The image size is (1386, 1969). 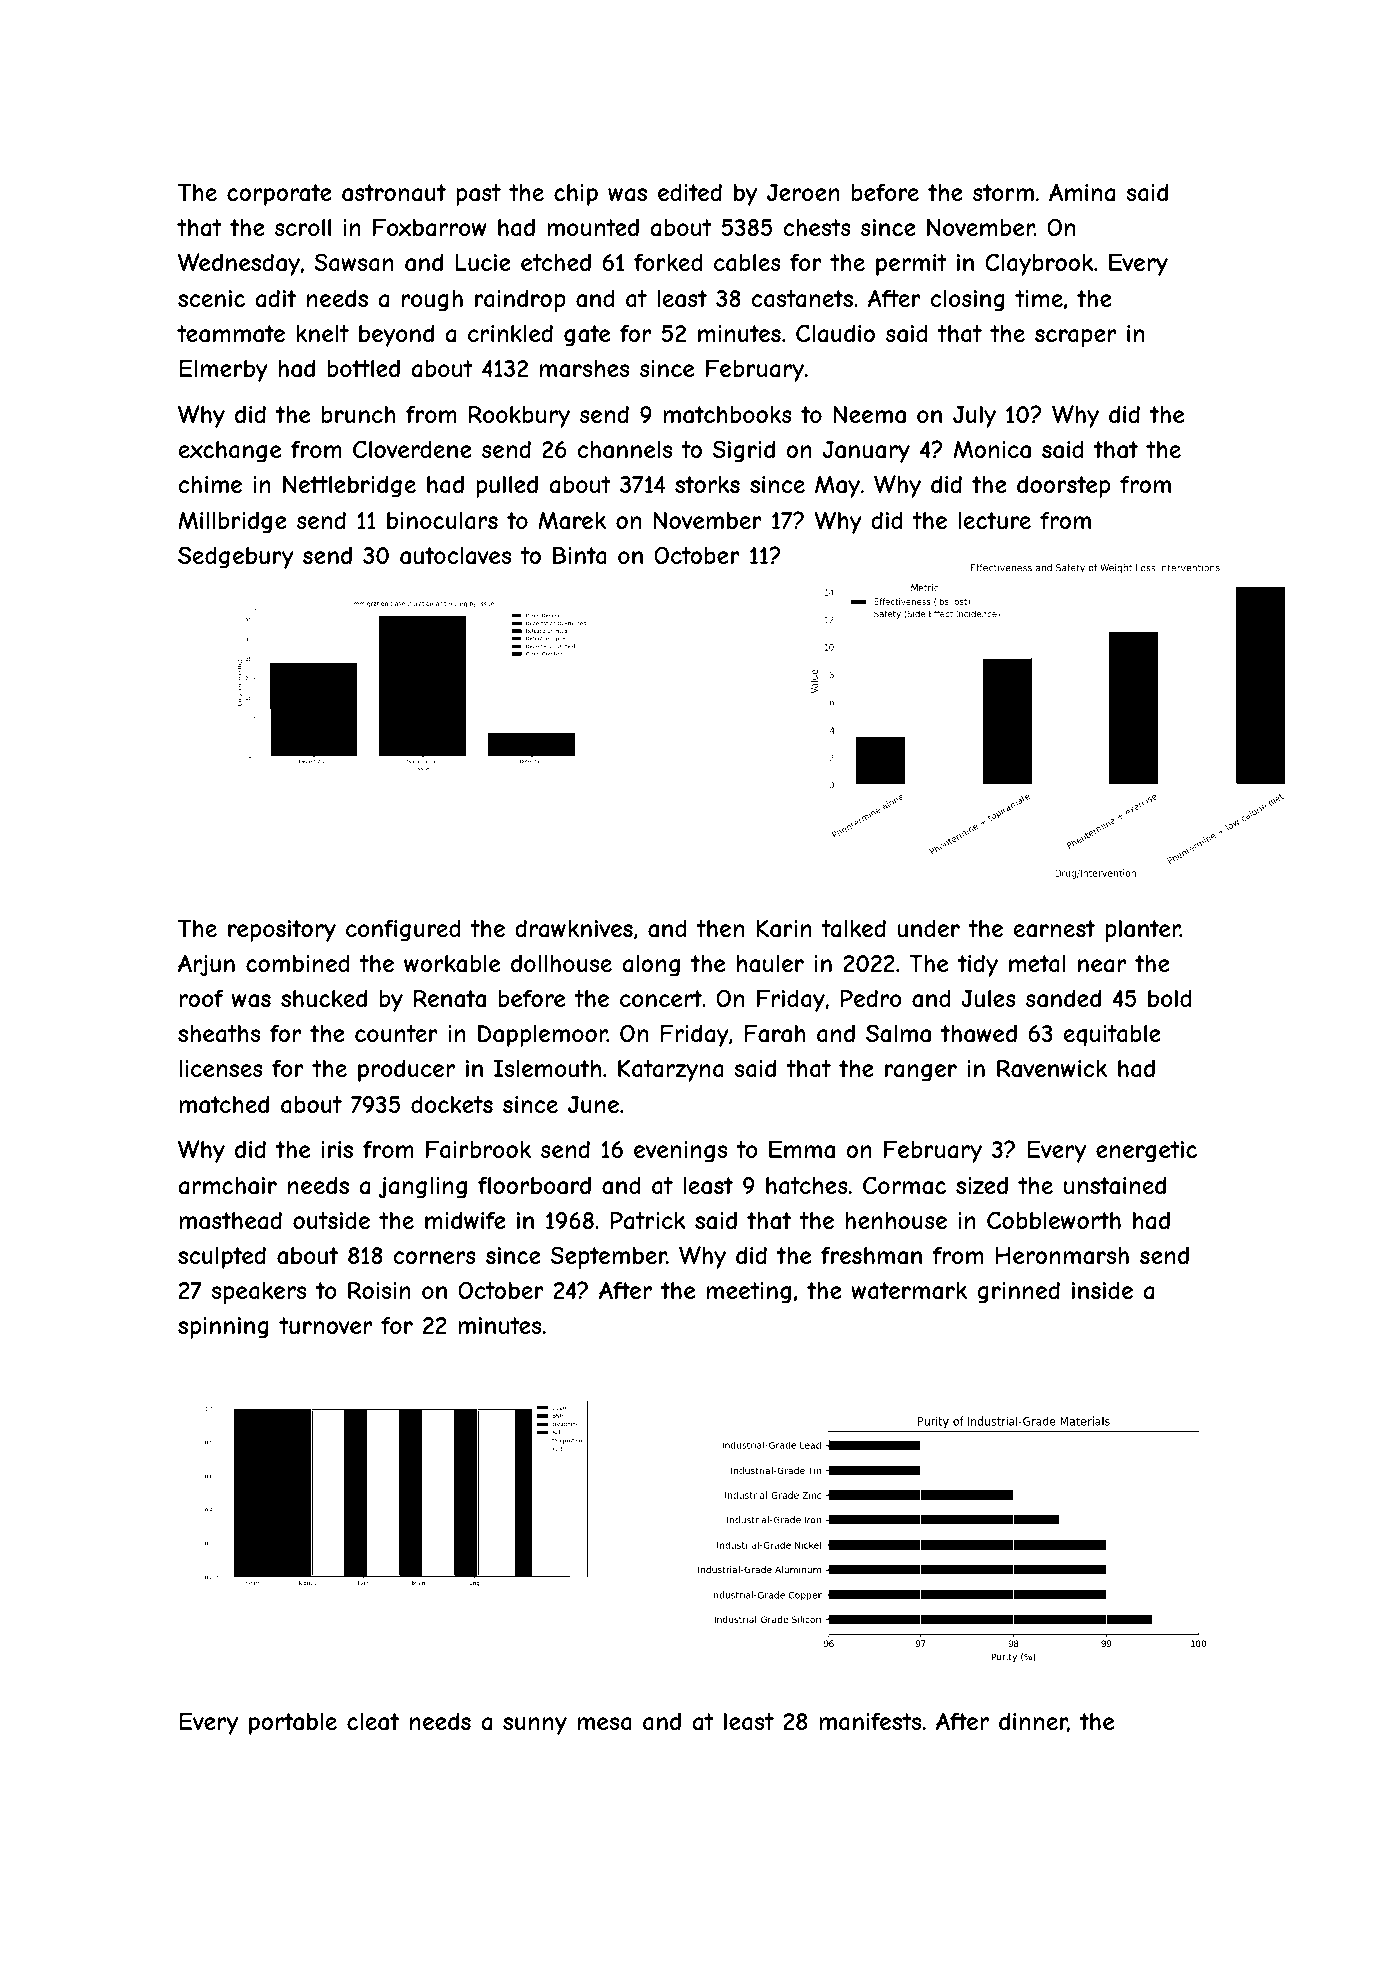 I want to click on corporate, so click(x=279, y=195).
